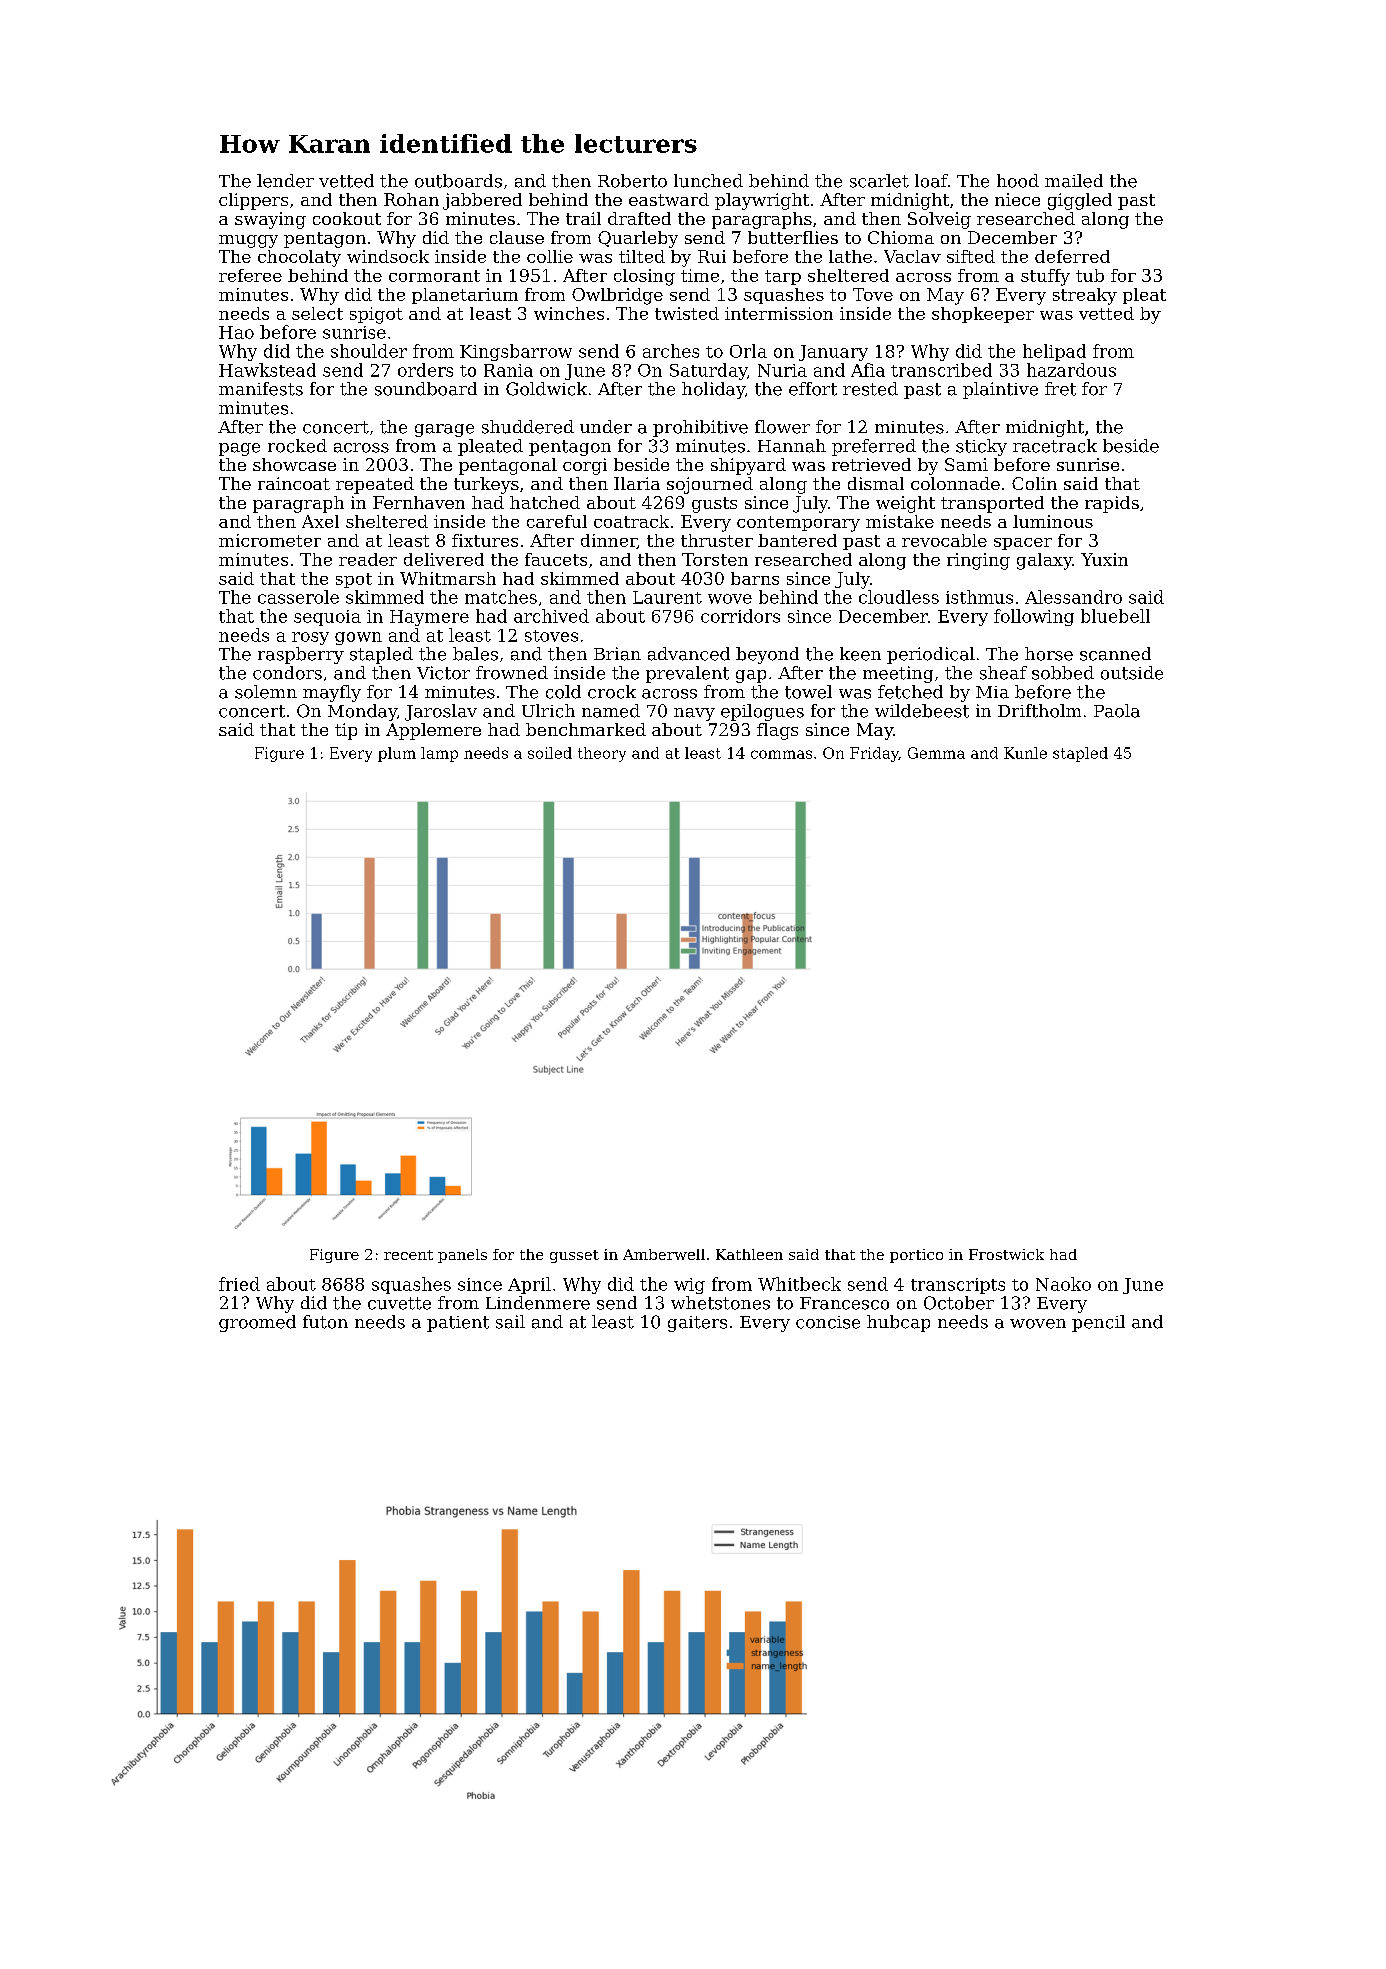 The image size is (1386, 1969). What do you see at coordinates (465, 296) in the document?
I see `planetarium` at bounding box center [465, 296].
